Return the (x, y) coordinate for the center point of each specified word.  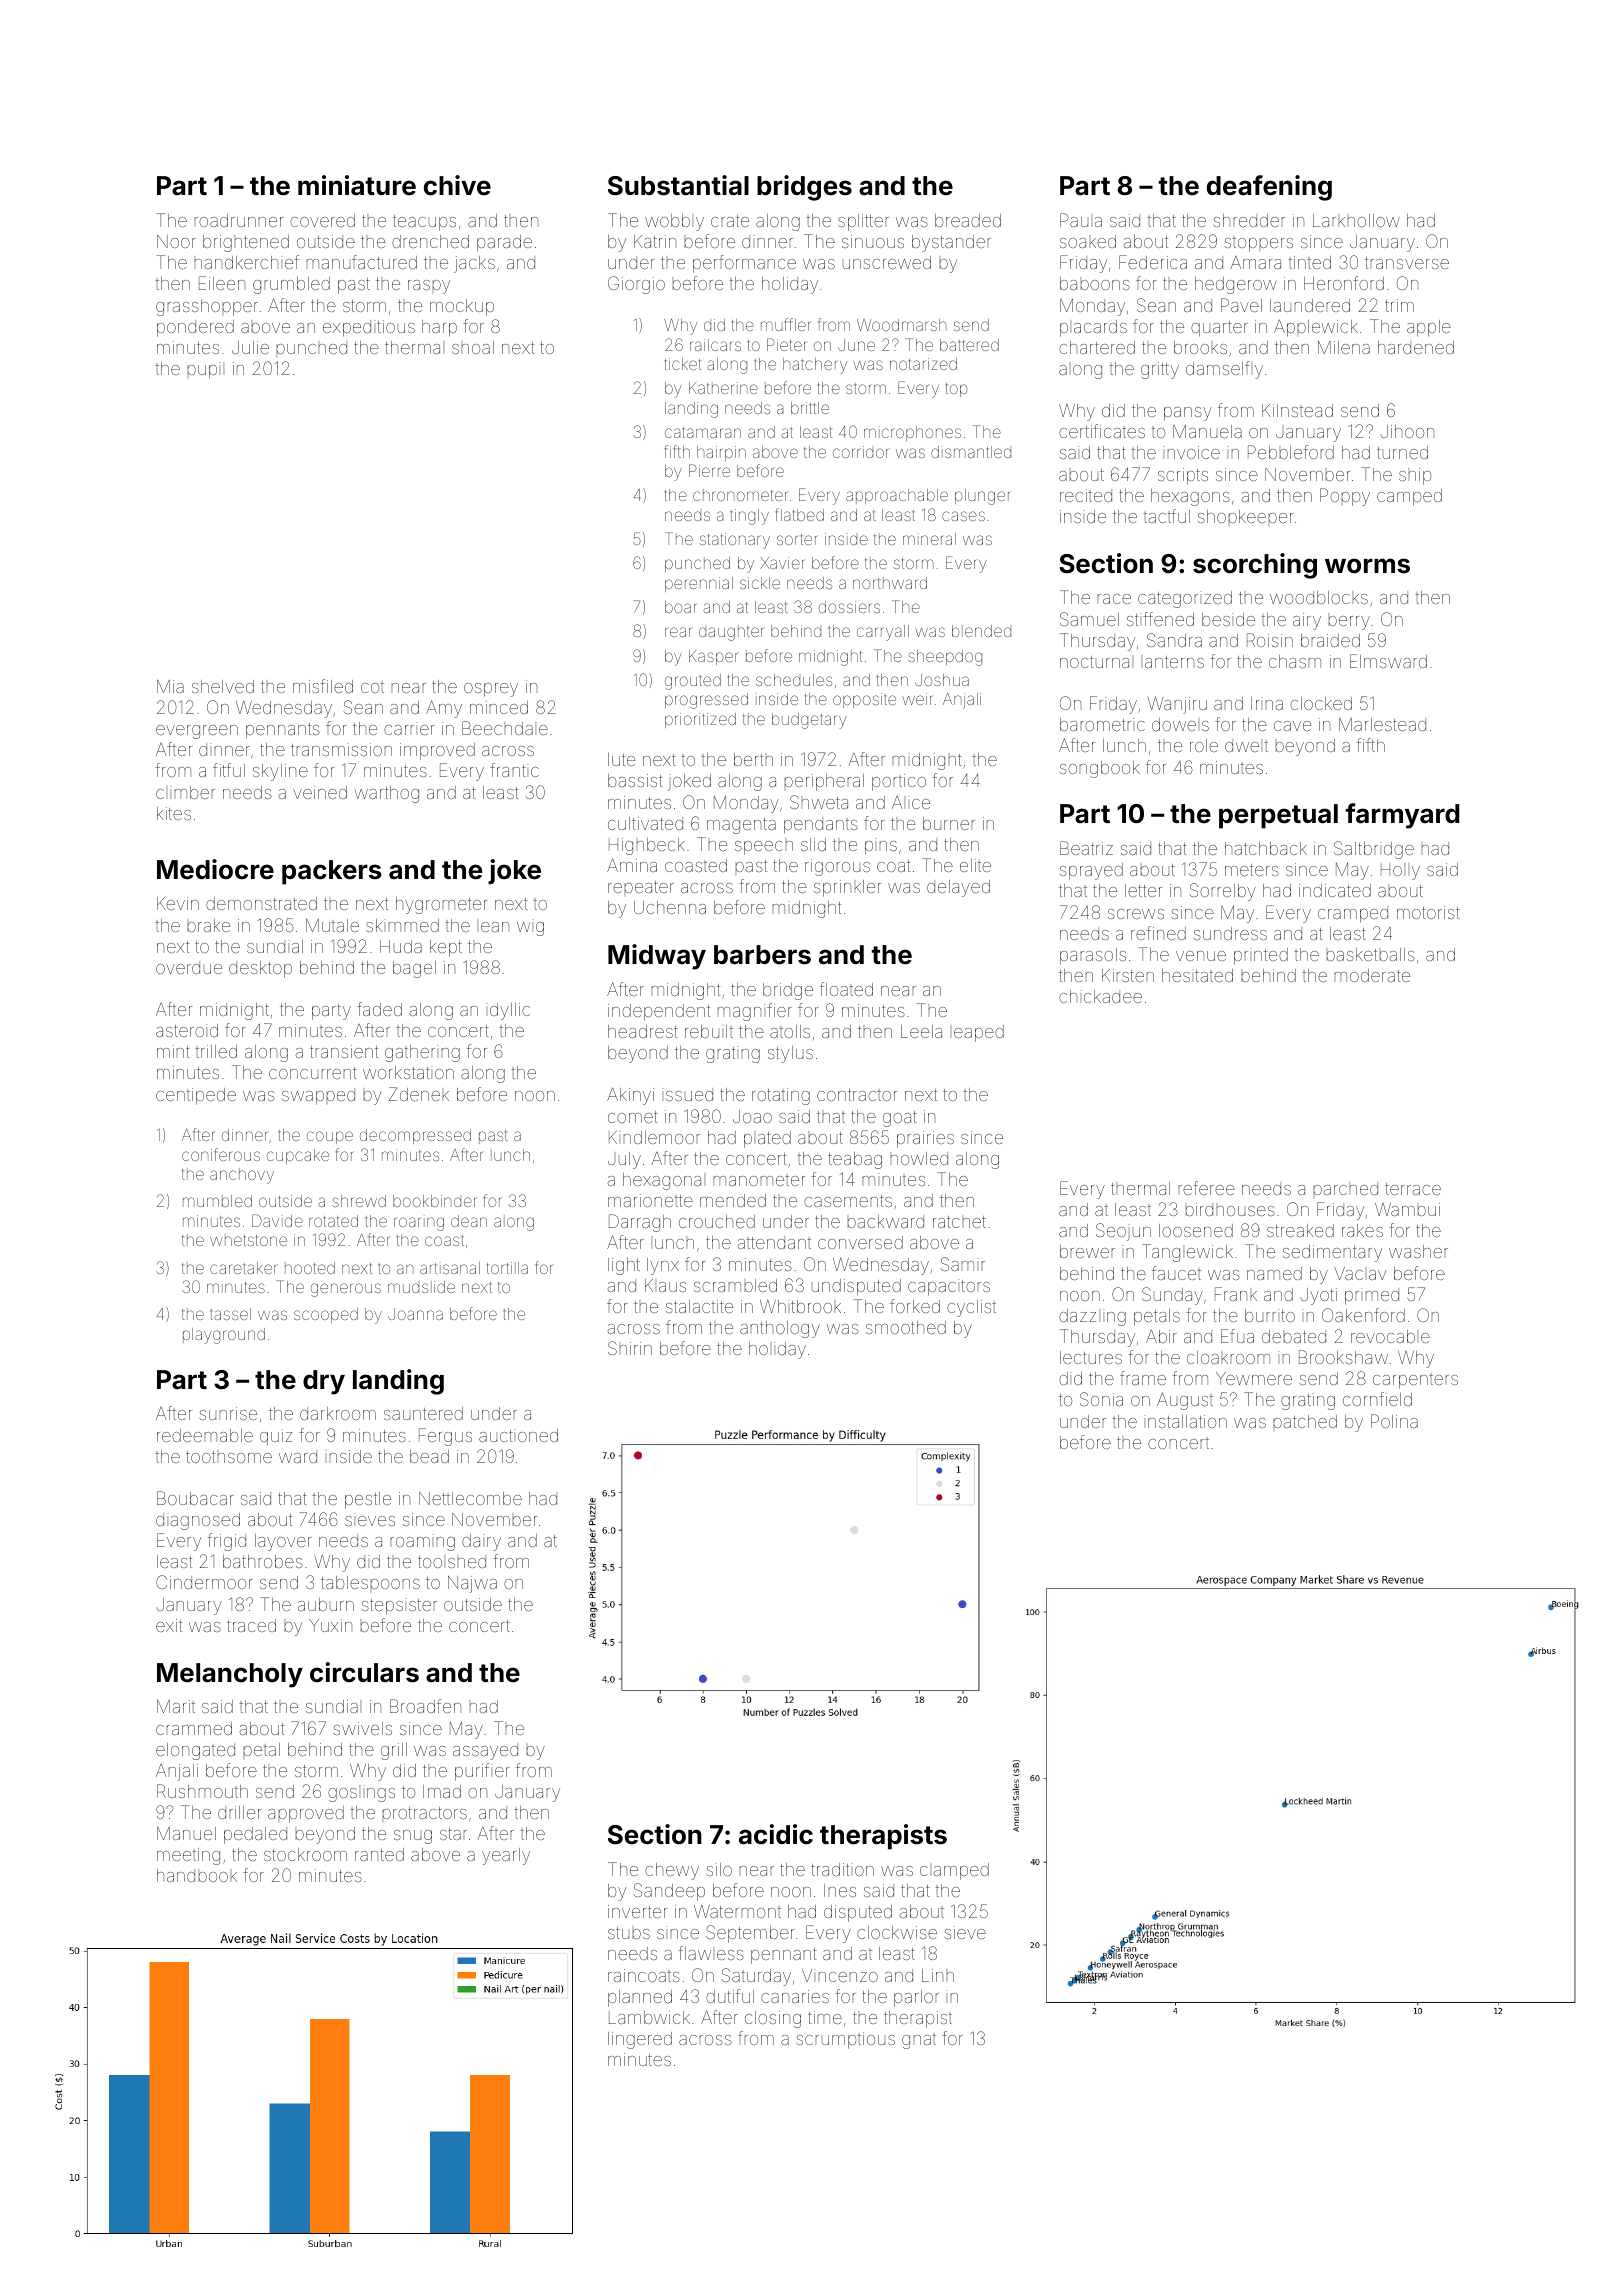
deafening (1269, 188)
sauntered (423, 1413)
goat (900, 1119)
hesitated (1197, 975)
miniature (357, 185)
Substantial (678, 185)
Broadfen (425, 1706)
